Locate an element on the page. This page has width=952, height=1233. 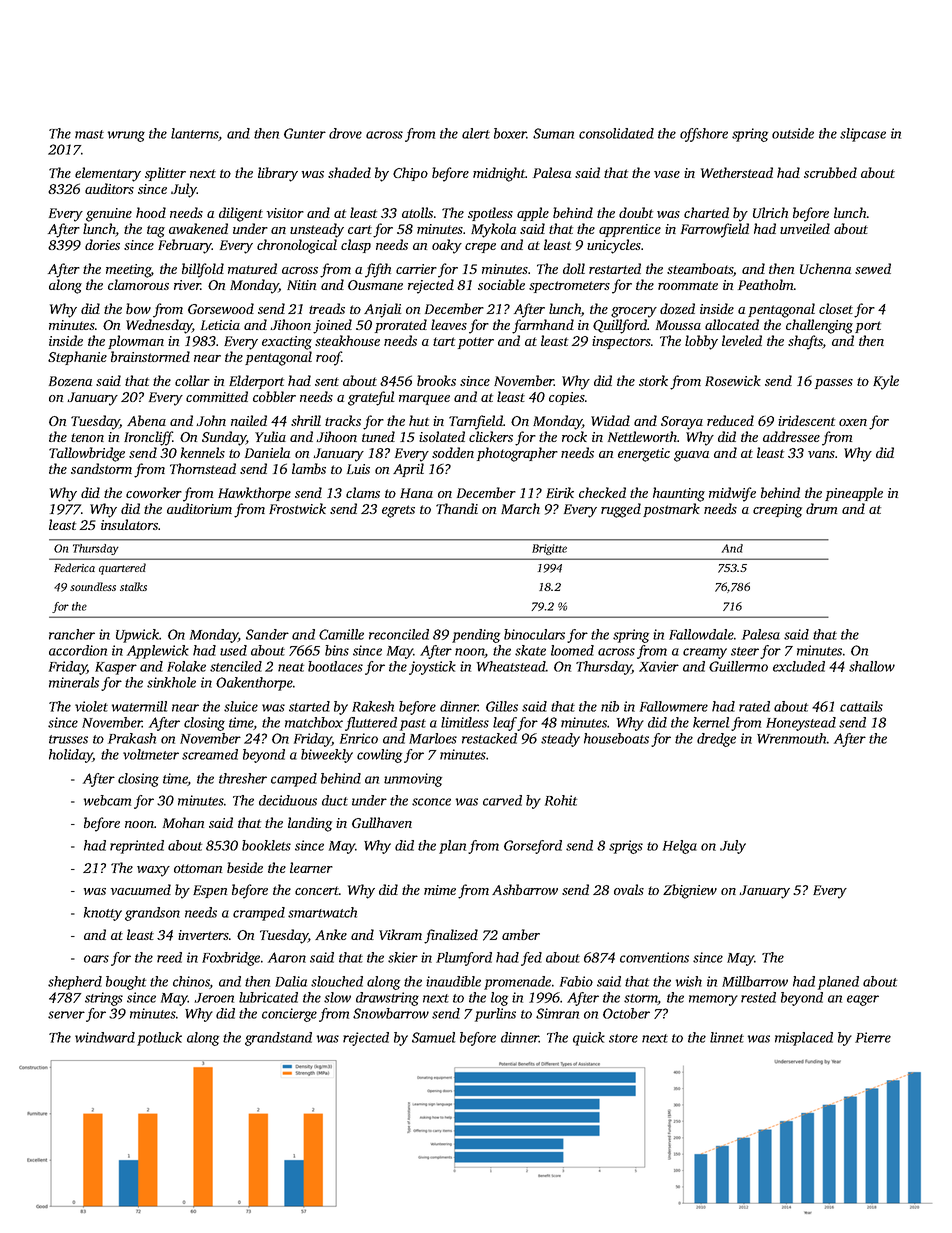
knotty is located at coordinates (103, 914).
